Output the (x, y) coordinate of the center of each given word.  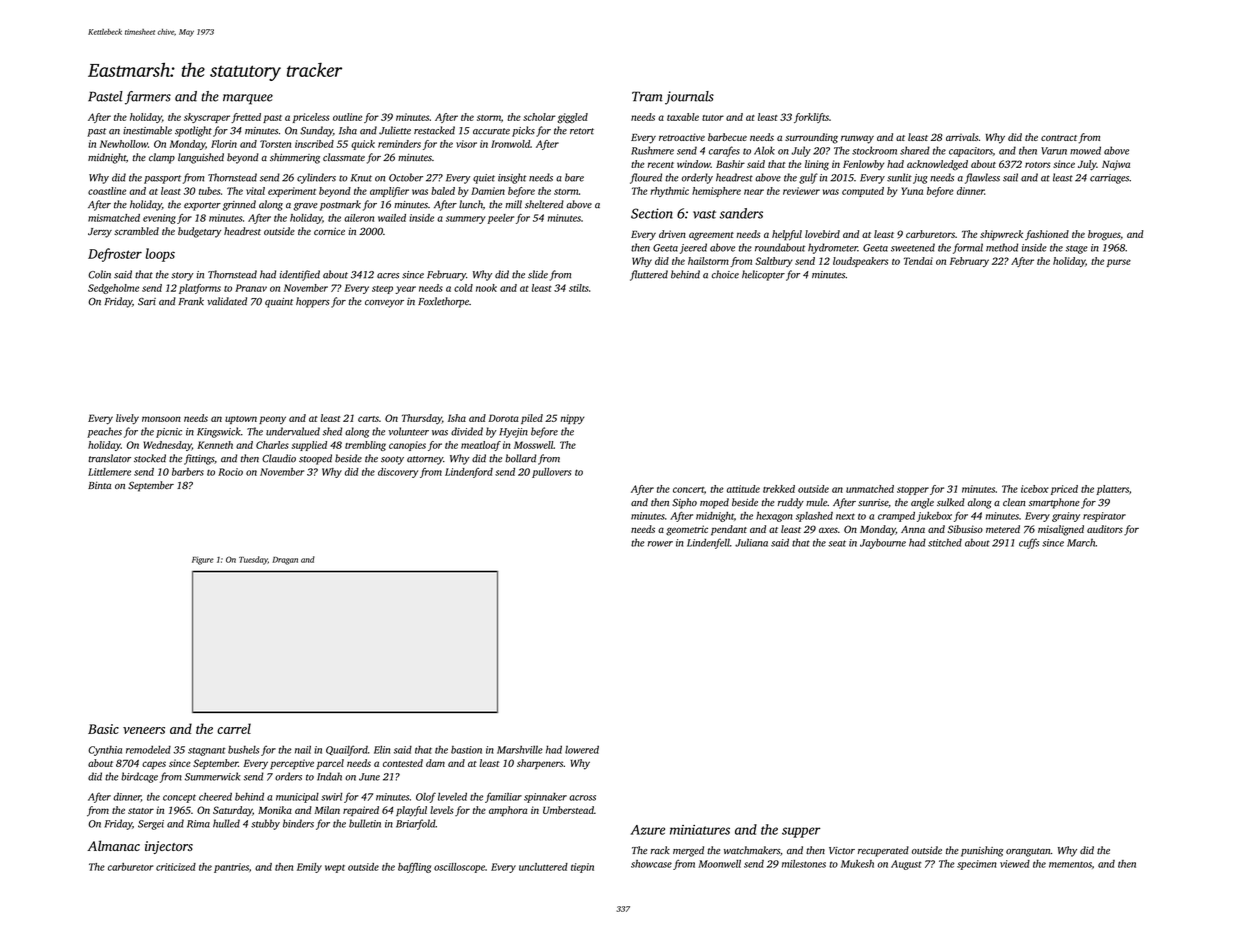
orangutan (1028, 852)
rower (660, 544)
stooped (315, 459)
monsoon (161, 419)
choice (725, 274)
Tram (647, 96)
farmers (148, 98)
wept (335, 868)
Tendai (918, 261)
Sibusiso (965, 529)
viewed (1015, 864)
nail (303, 750)
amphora (508, 811)
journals (689, 98)
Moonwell (719, 864)
